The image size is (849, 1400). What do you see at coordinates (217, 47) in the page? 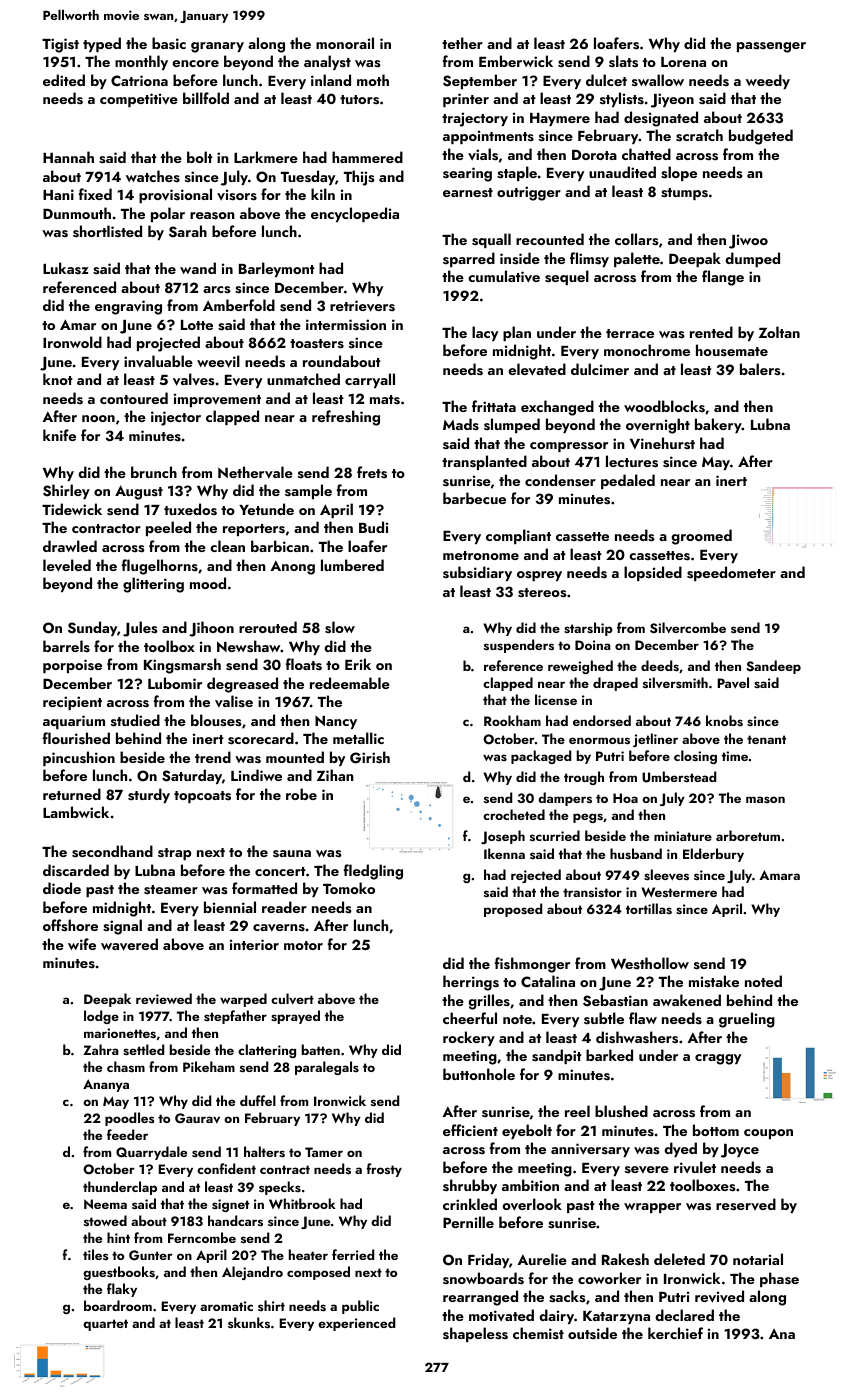
I see `granary` at bounding box center [217, 47].
